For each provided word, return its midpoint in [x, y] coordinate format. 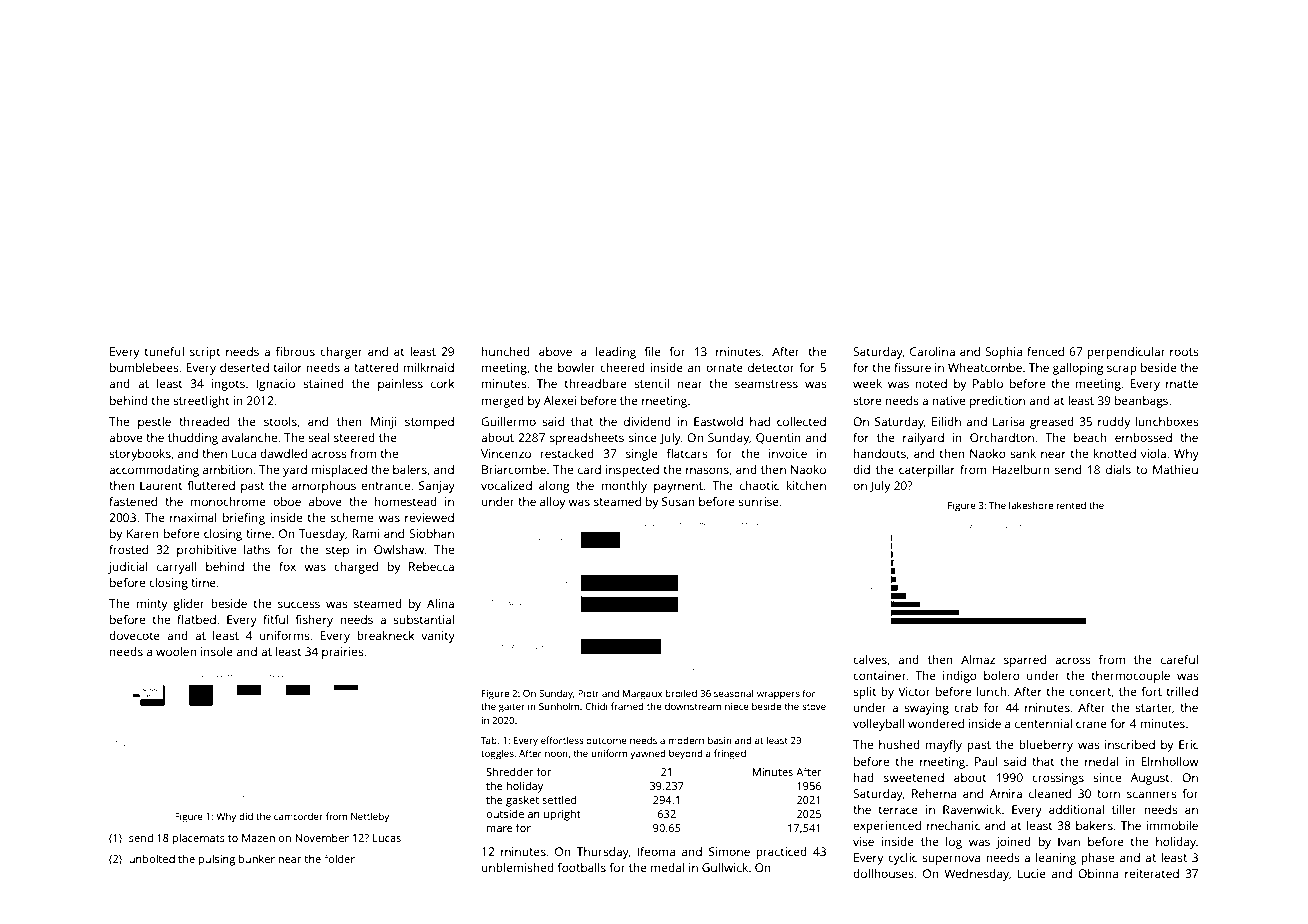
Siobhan [431, 533]
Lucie [1032, 873]
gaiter [512, 708]
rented [1071, 505]
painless [400, 385]
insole [217, 651]
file [653, 351]
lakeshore [1031, 505]
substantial [423, 619]
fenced [1045, 351]
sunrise [758, 501]
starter [1153, 708]
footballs [582, 867]
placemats [199, 839]
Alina [440, 603]
